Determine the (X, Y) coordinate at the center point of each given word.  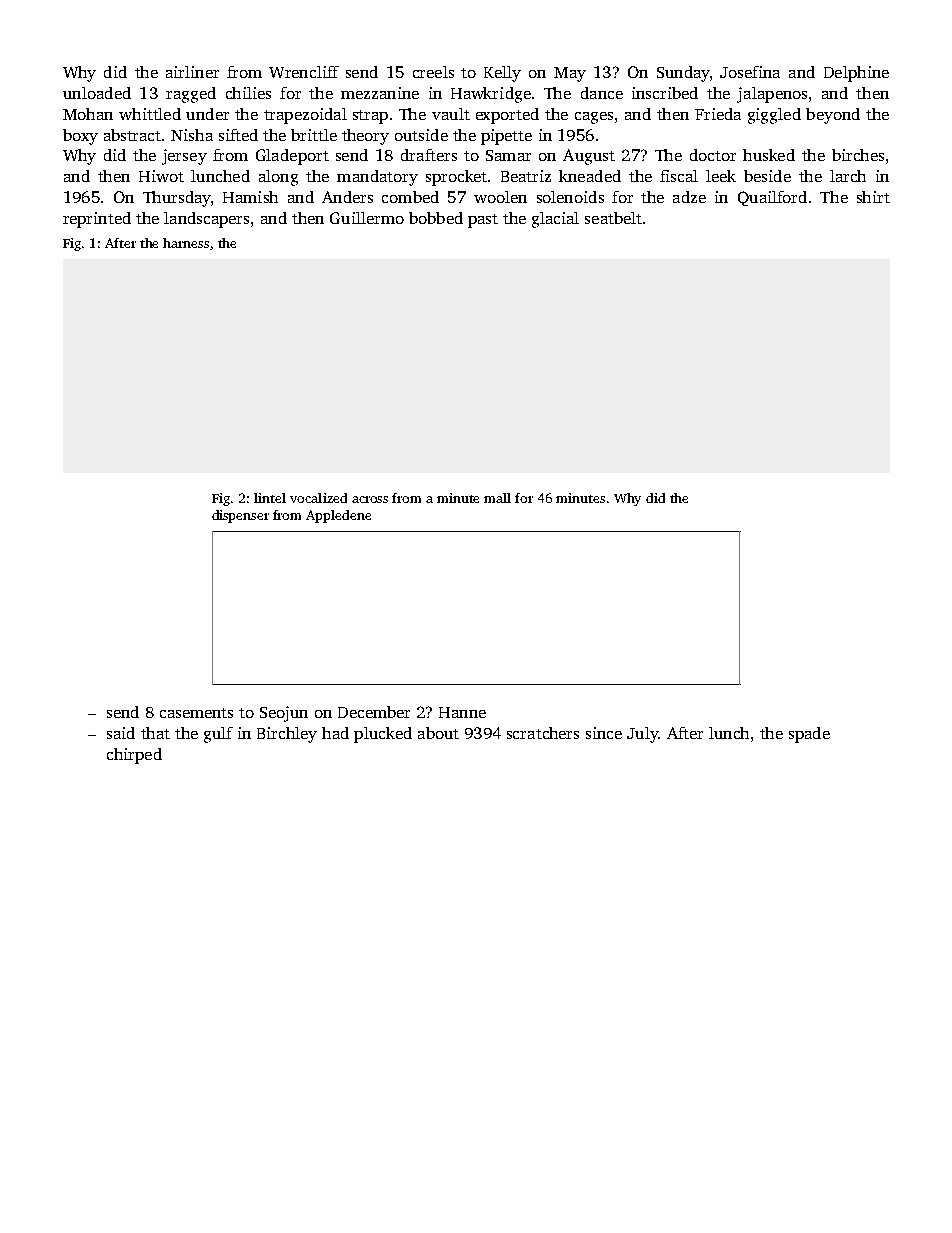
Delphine (856, 74)
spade (809, 735)
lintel (270, 498)
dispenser (240, 516)
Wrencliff (304, 72)
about (438, 733)
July (642, 735)
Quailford (772, 198)
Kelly (502, 74)
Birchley (287, 735)
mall (497, 498)
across (370, 499)
